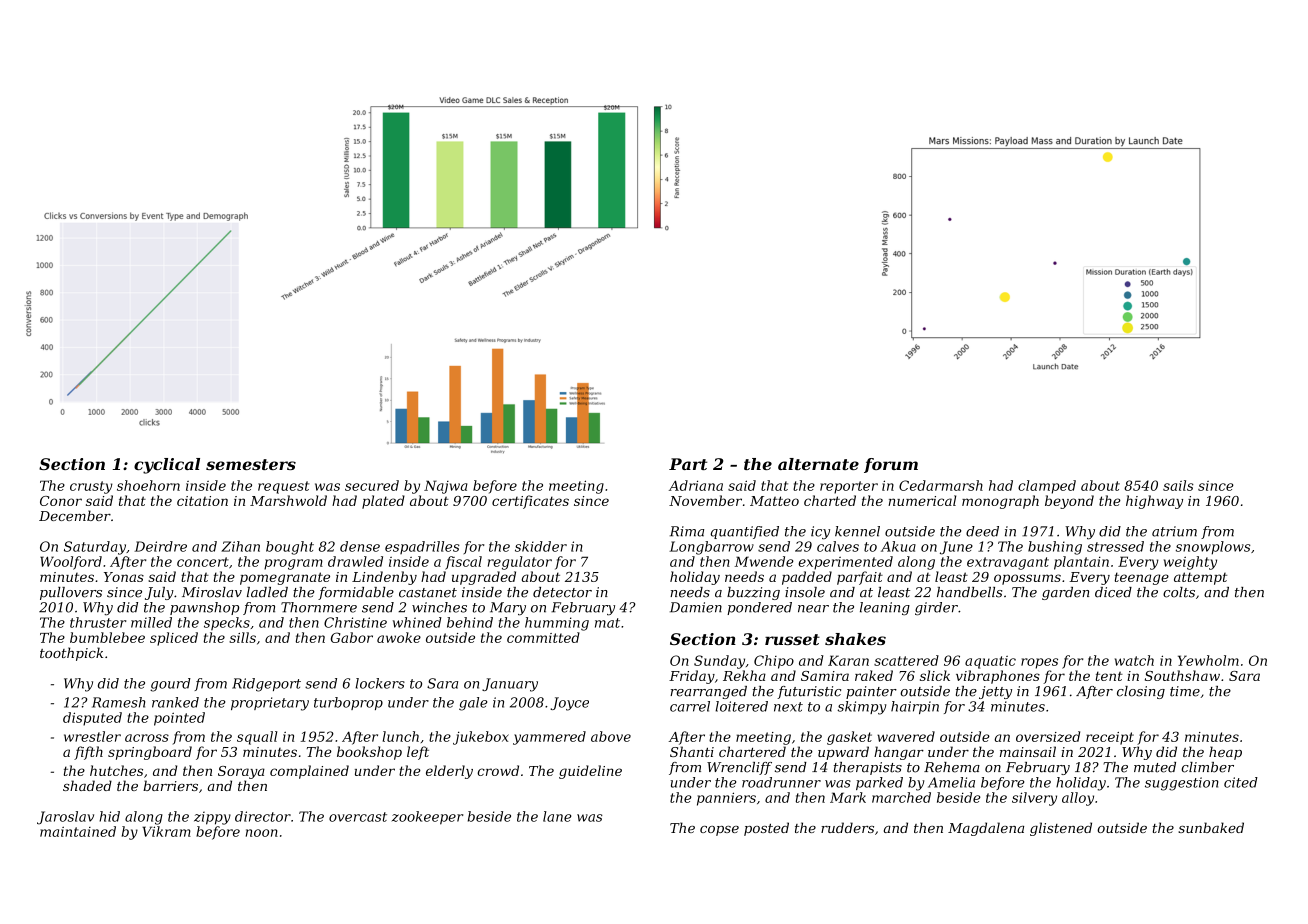 This image has width=1308, height=924. I want to click on Yewholm, so click(1208, 660).
